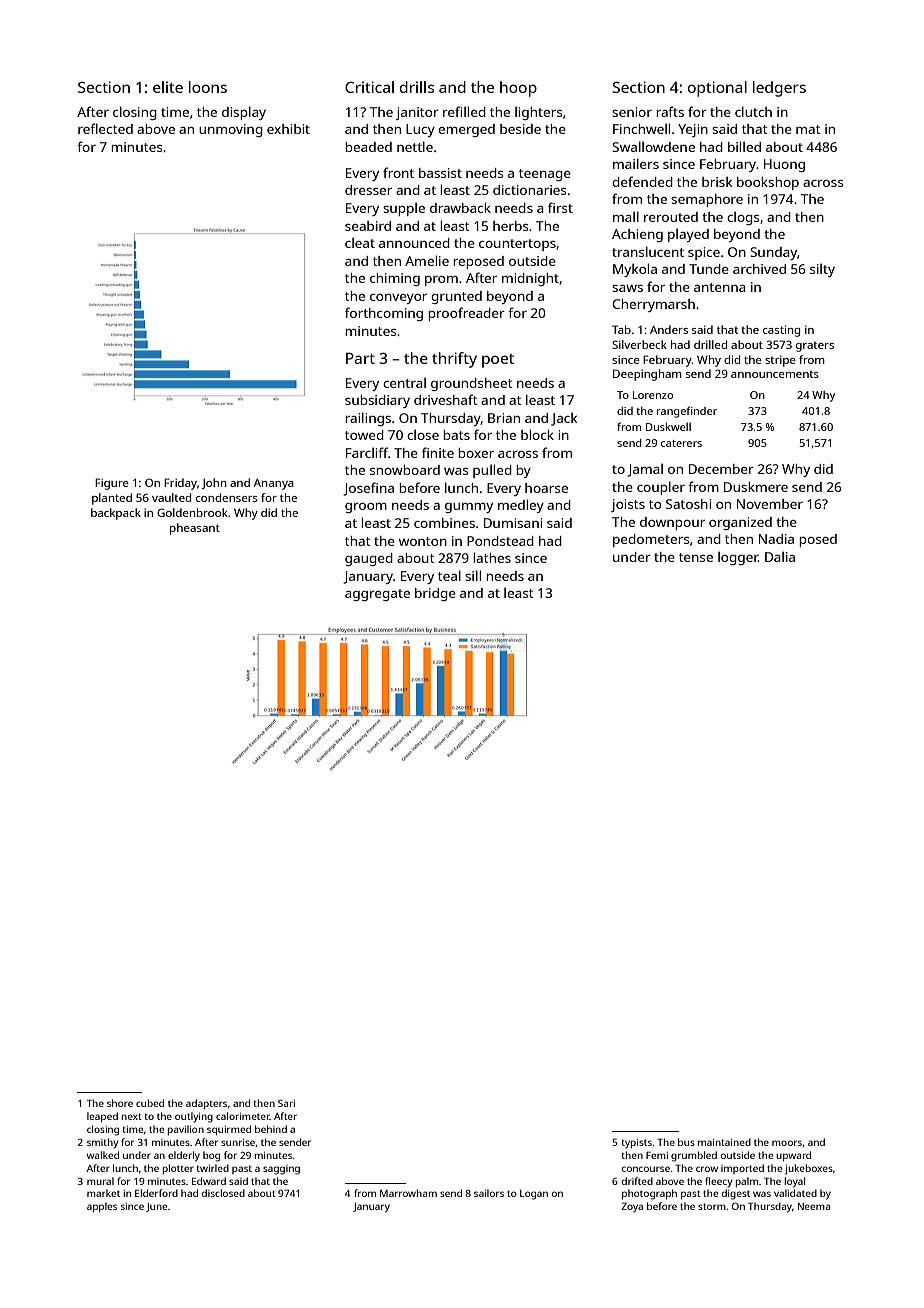 The width and height of the document is (924, 1308). I want to click on sill, so click(473, 575).
